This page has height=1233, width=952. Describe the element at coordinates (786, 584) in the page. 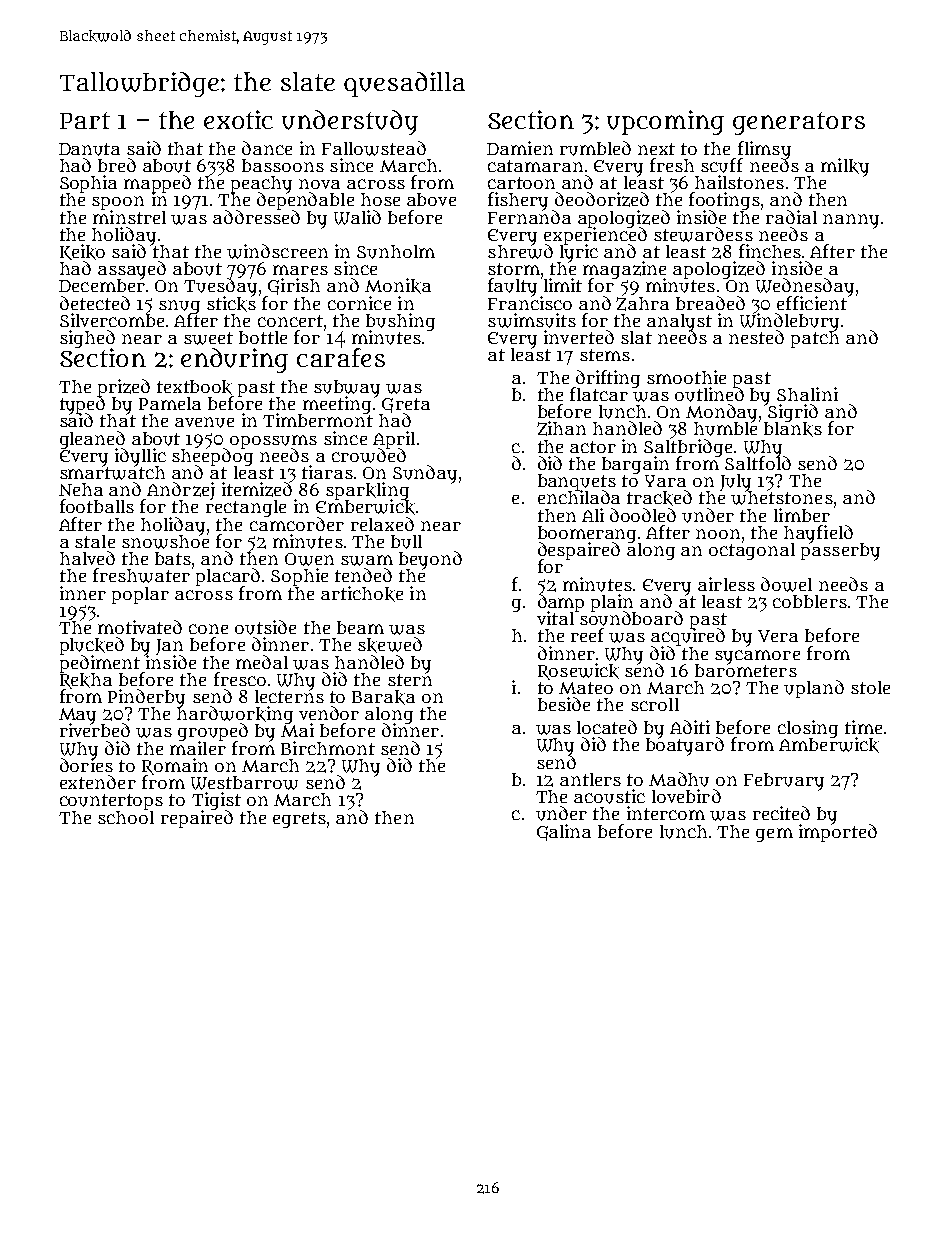

I see `dowel` at that location.
